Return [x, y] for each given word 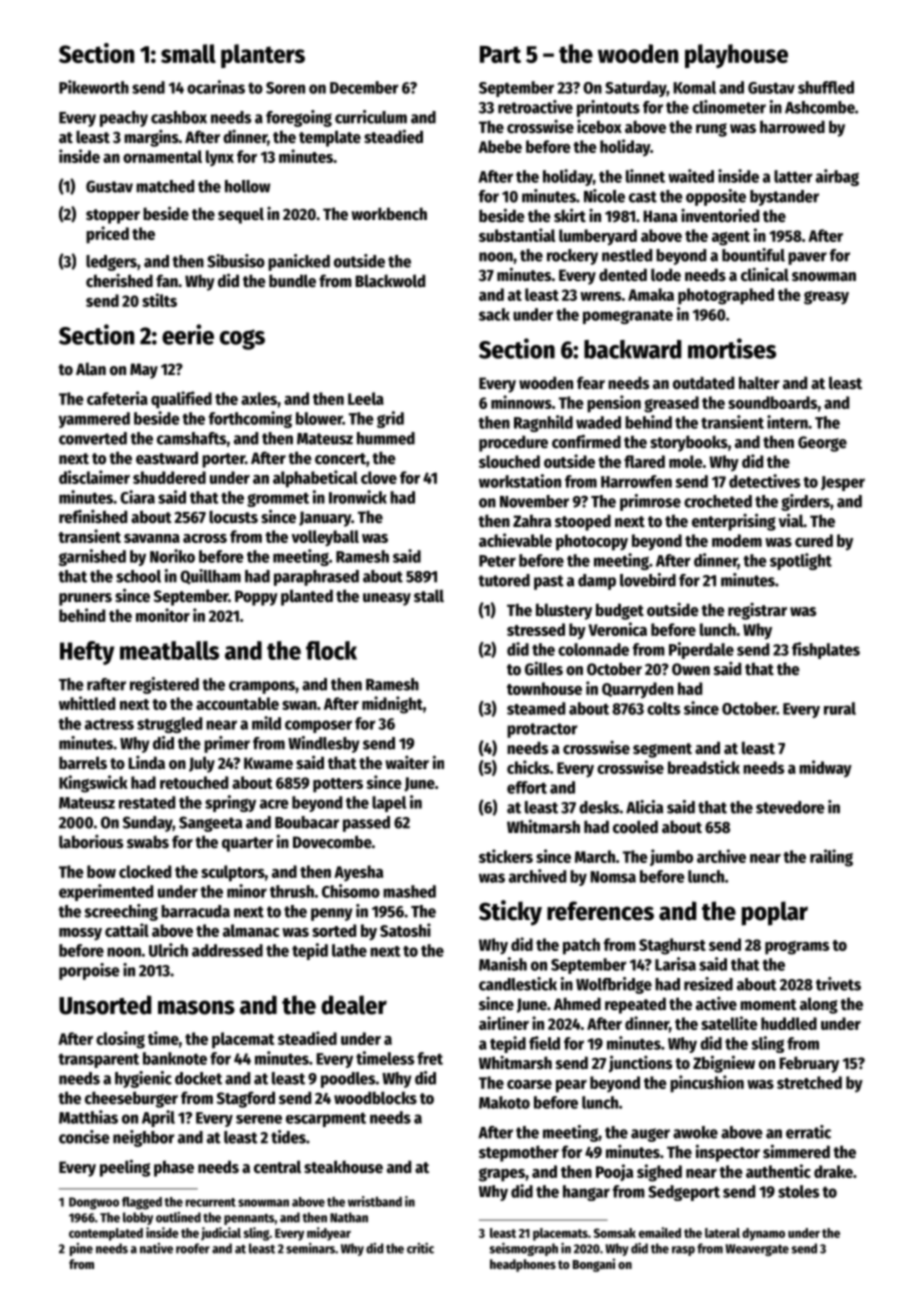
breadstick [704, 767]
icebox [599, 126]
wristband [375, 1201]
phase [174, 1168]
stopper [113, 216]
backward [632, 349]
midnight [392, 705]
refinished [93, 516]
